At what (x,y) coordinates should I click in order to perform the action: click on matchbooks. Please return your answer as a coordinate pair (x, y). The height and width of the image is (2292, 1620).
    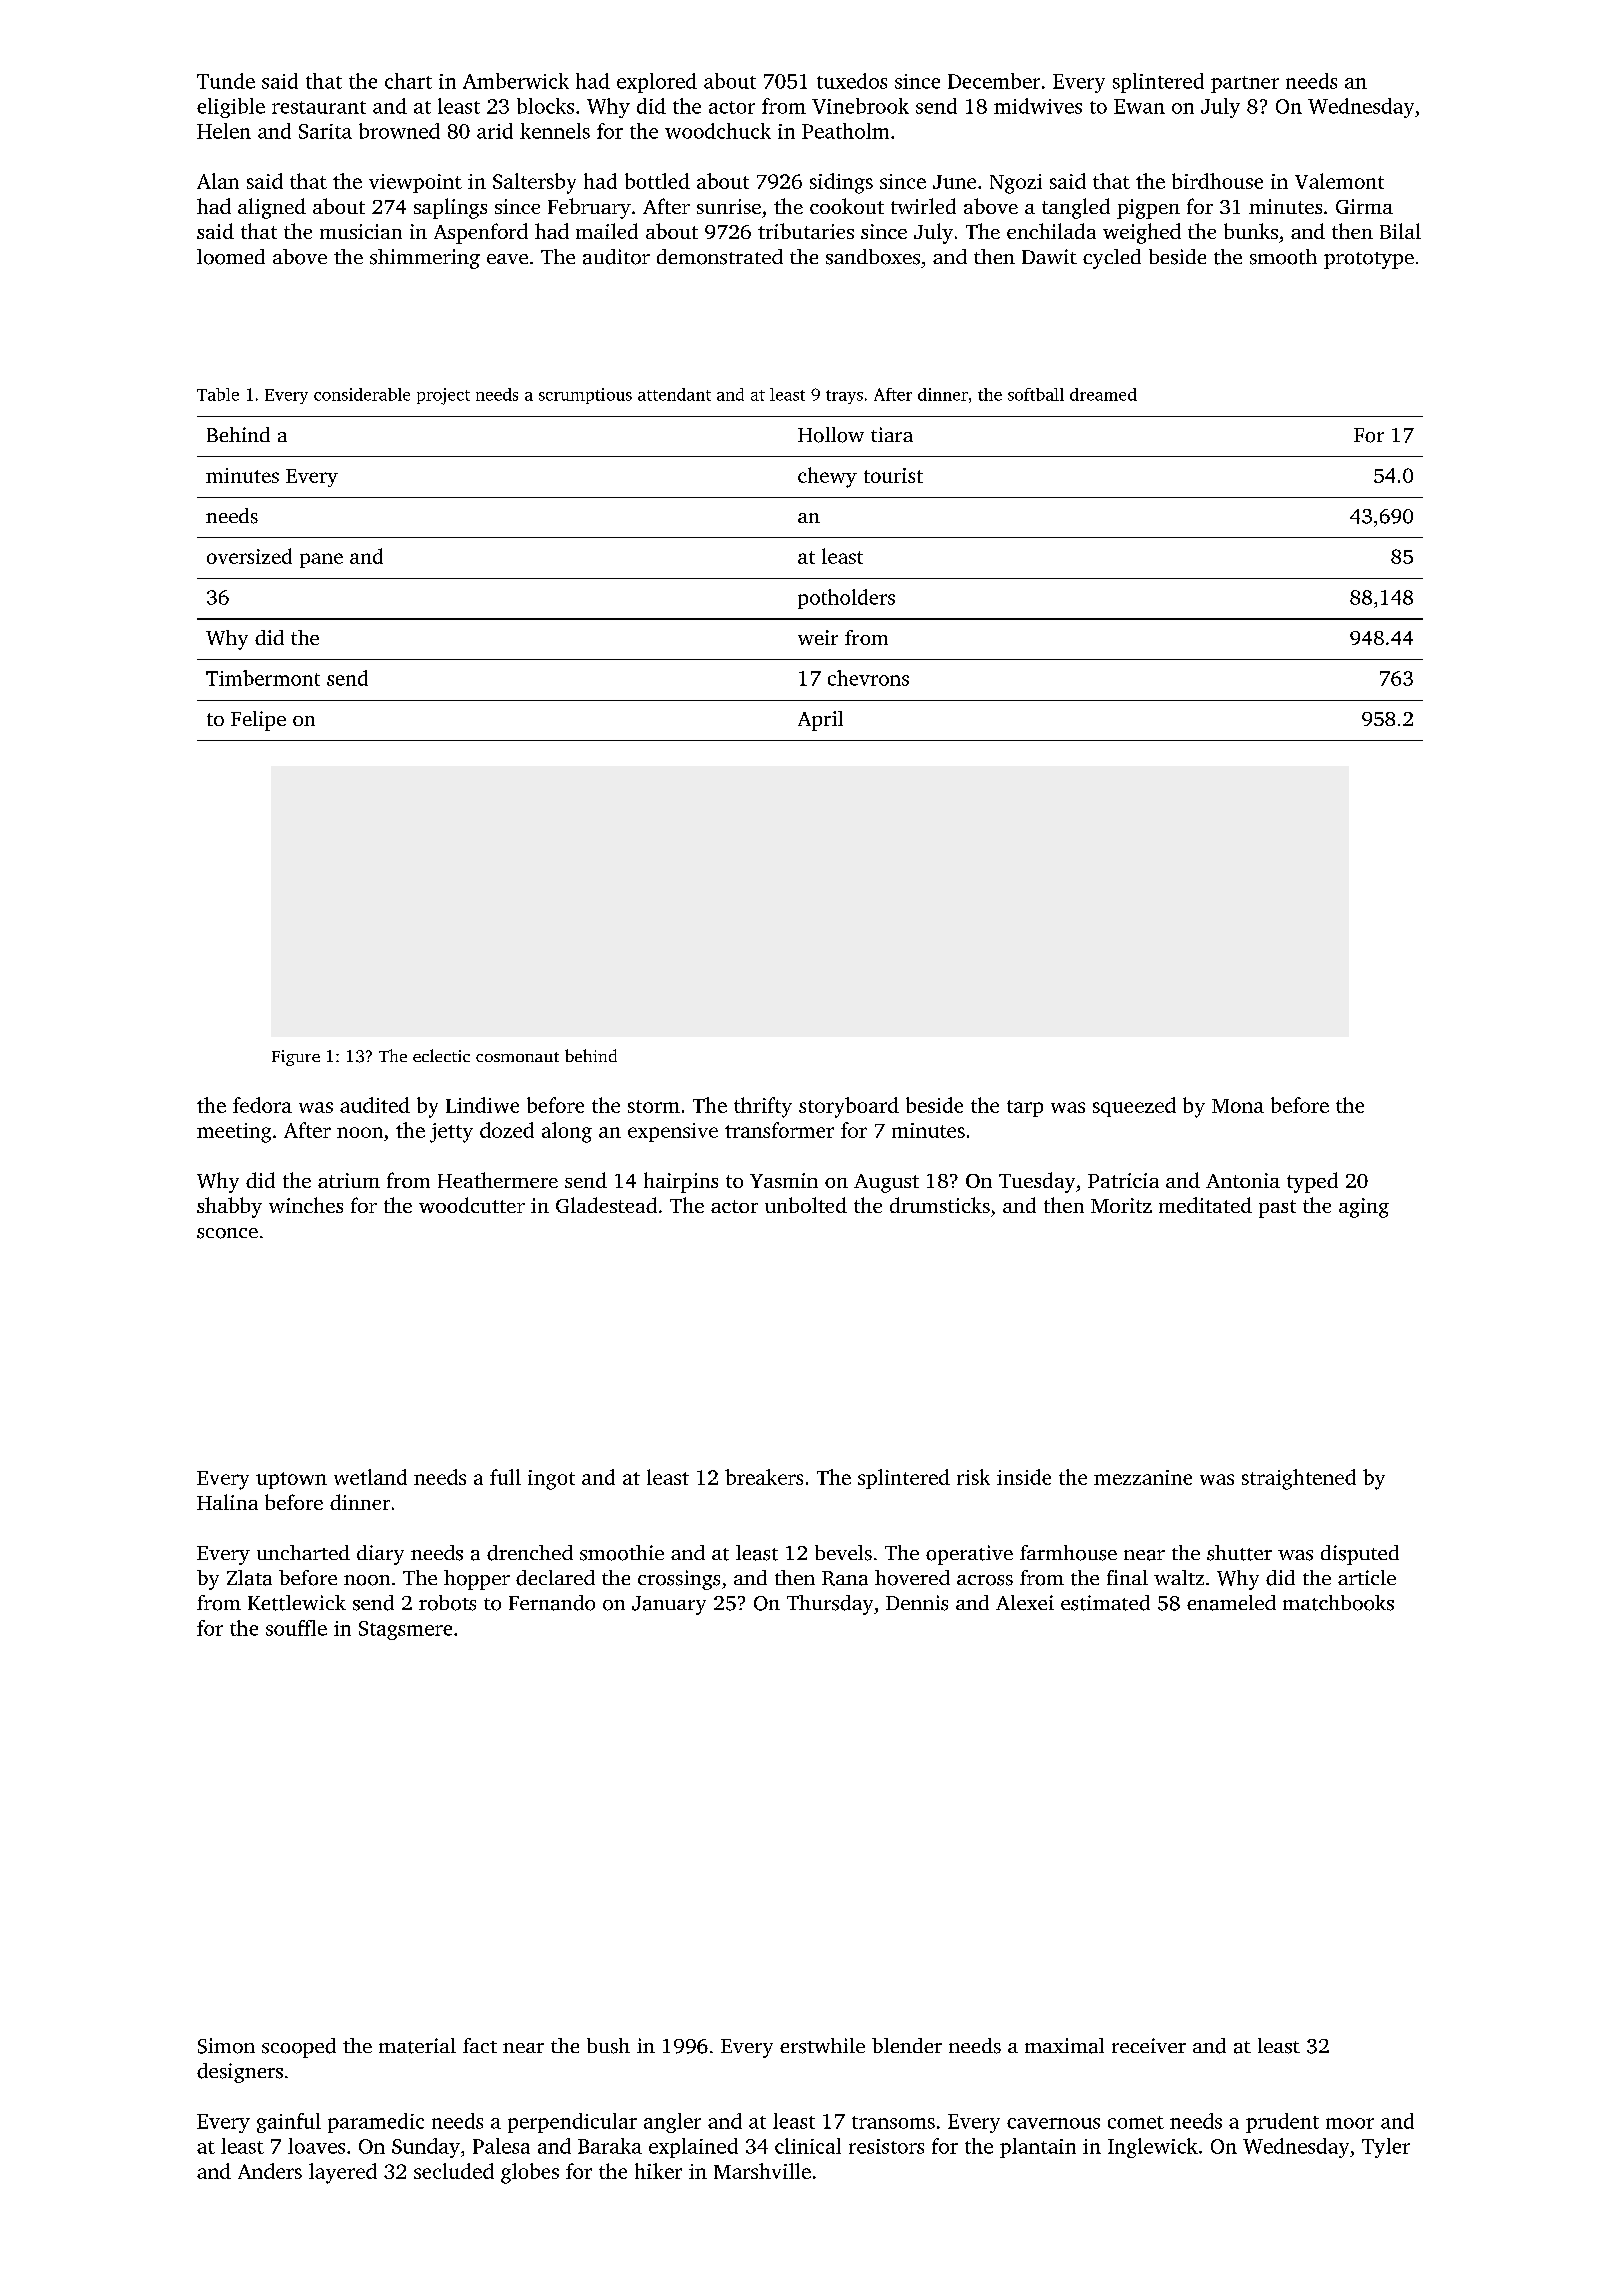
    Looking at the image, I should click on (1338, 1603).
